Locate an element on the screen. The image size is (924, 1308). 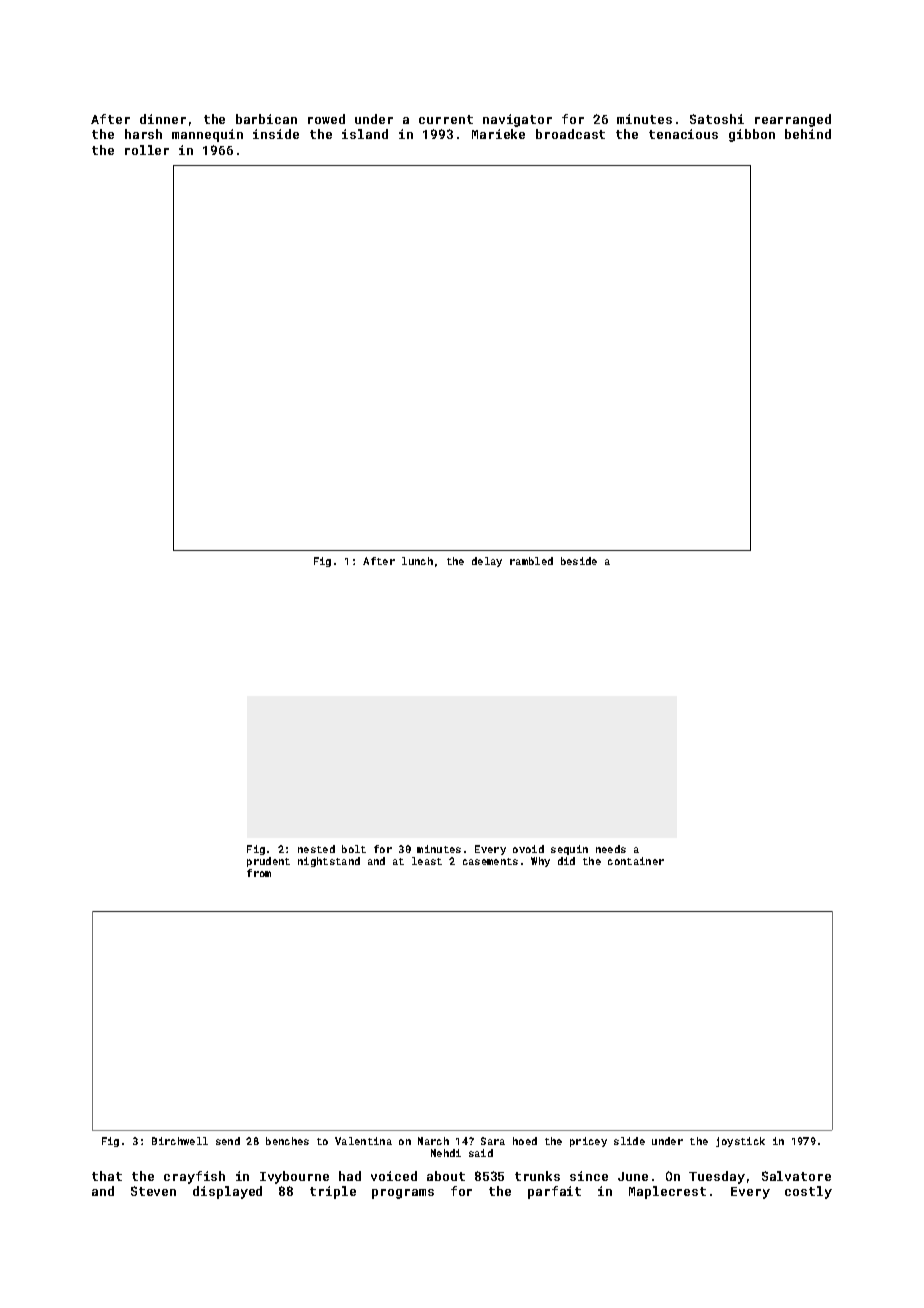
beside is located at coordinates (579, 561).
